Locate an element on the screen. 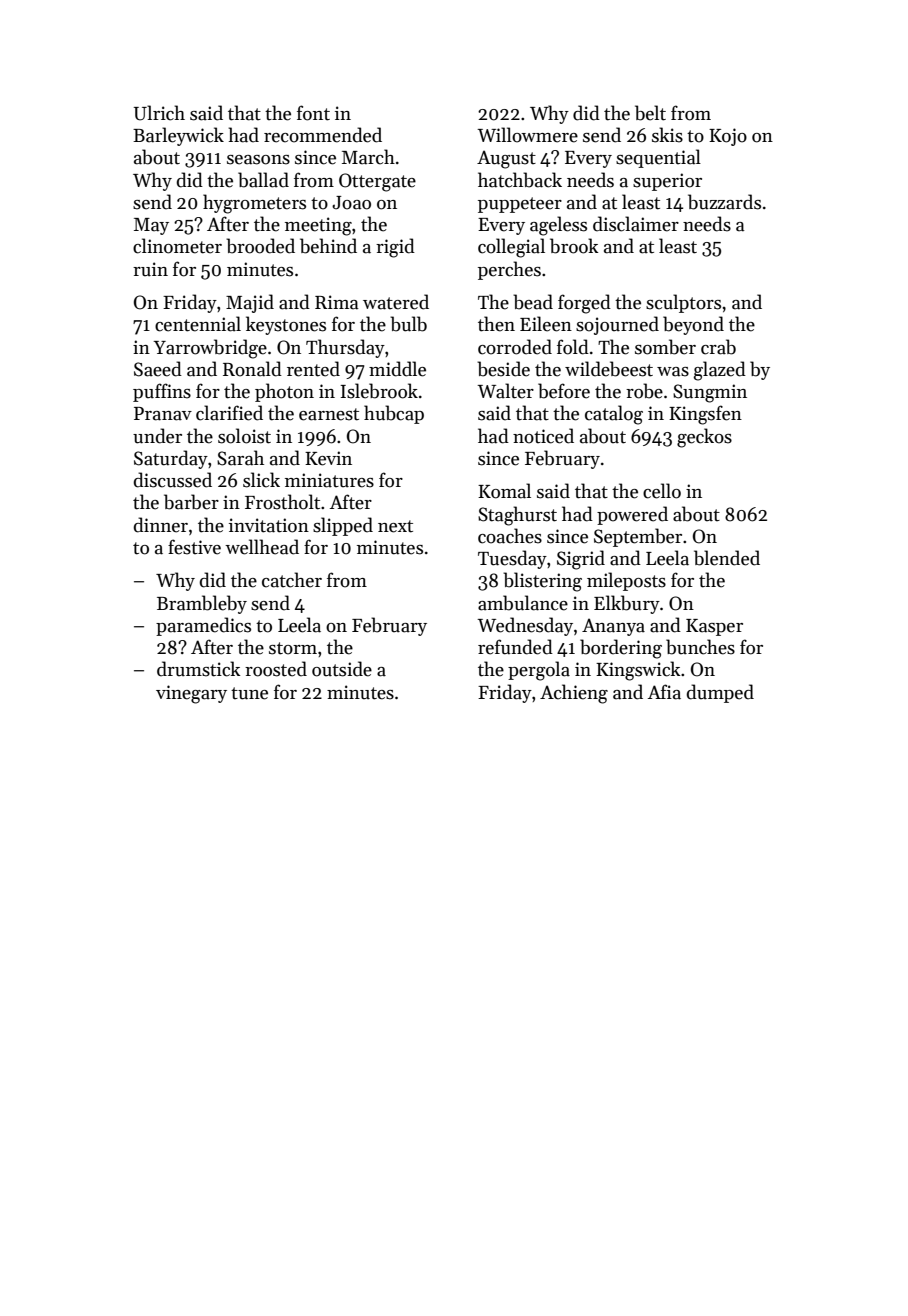  bunches is located at coordinates (700, 647).
